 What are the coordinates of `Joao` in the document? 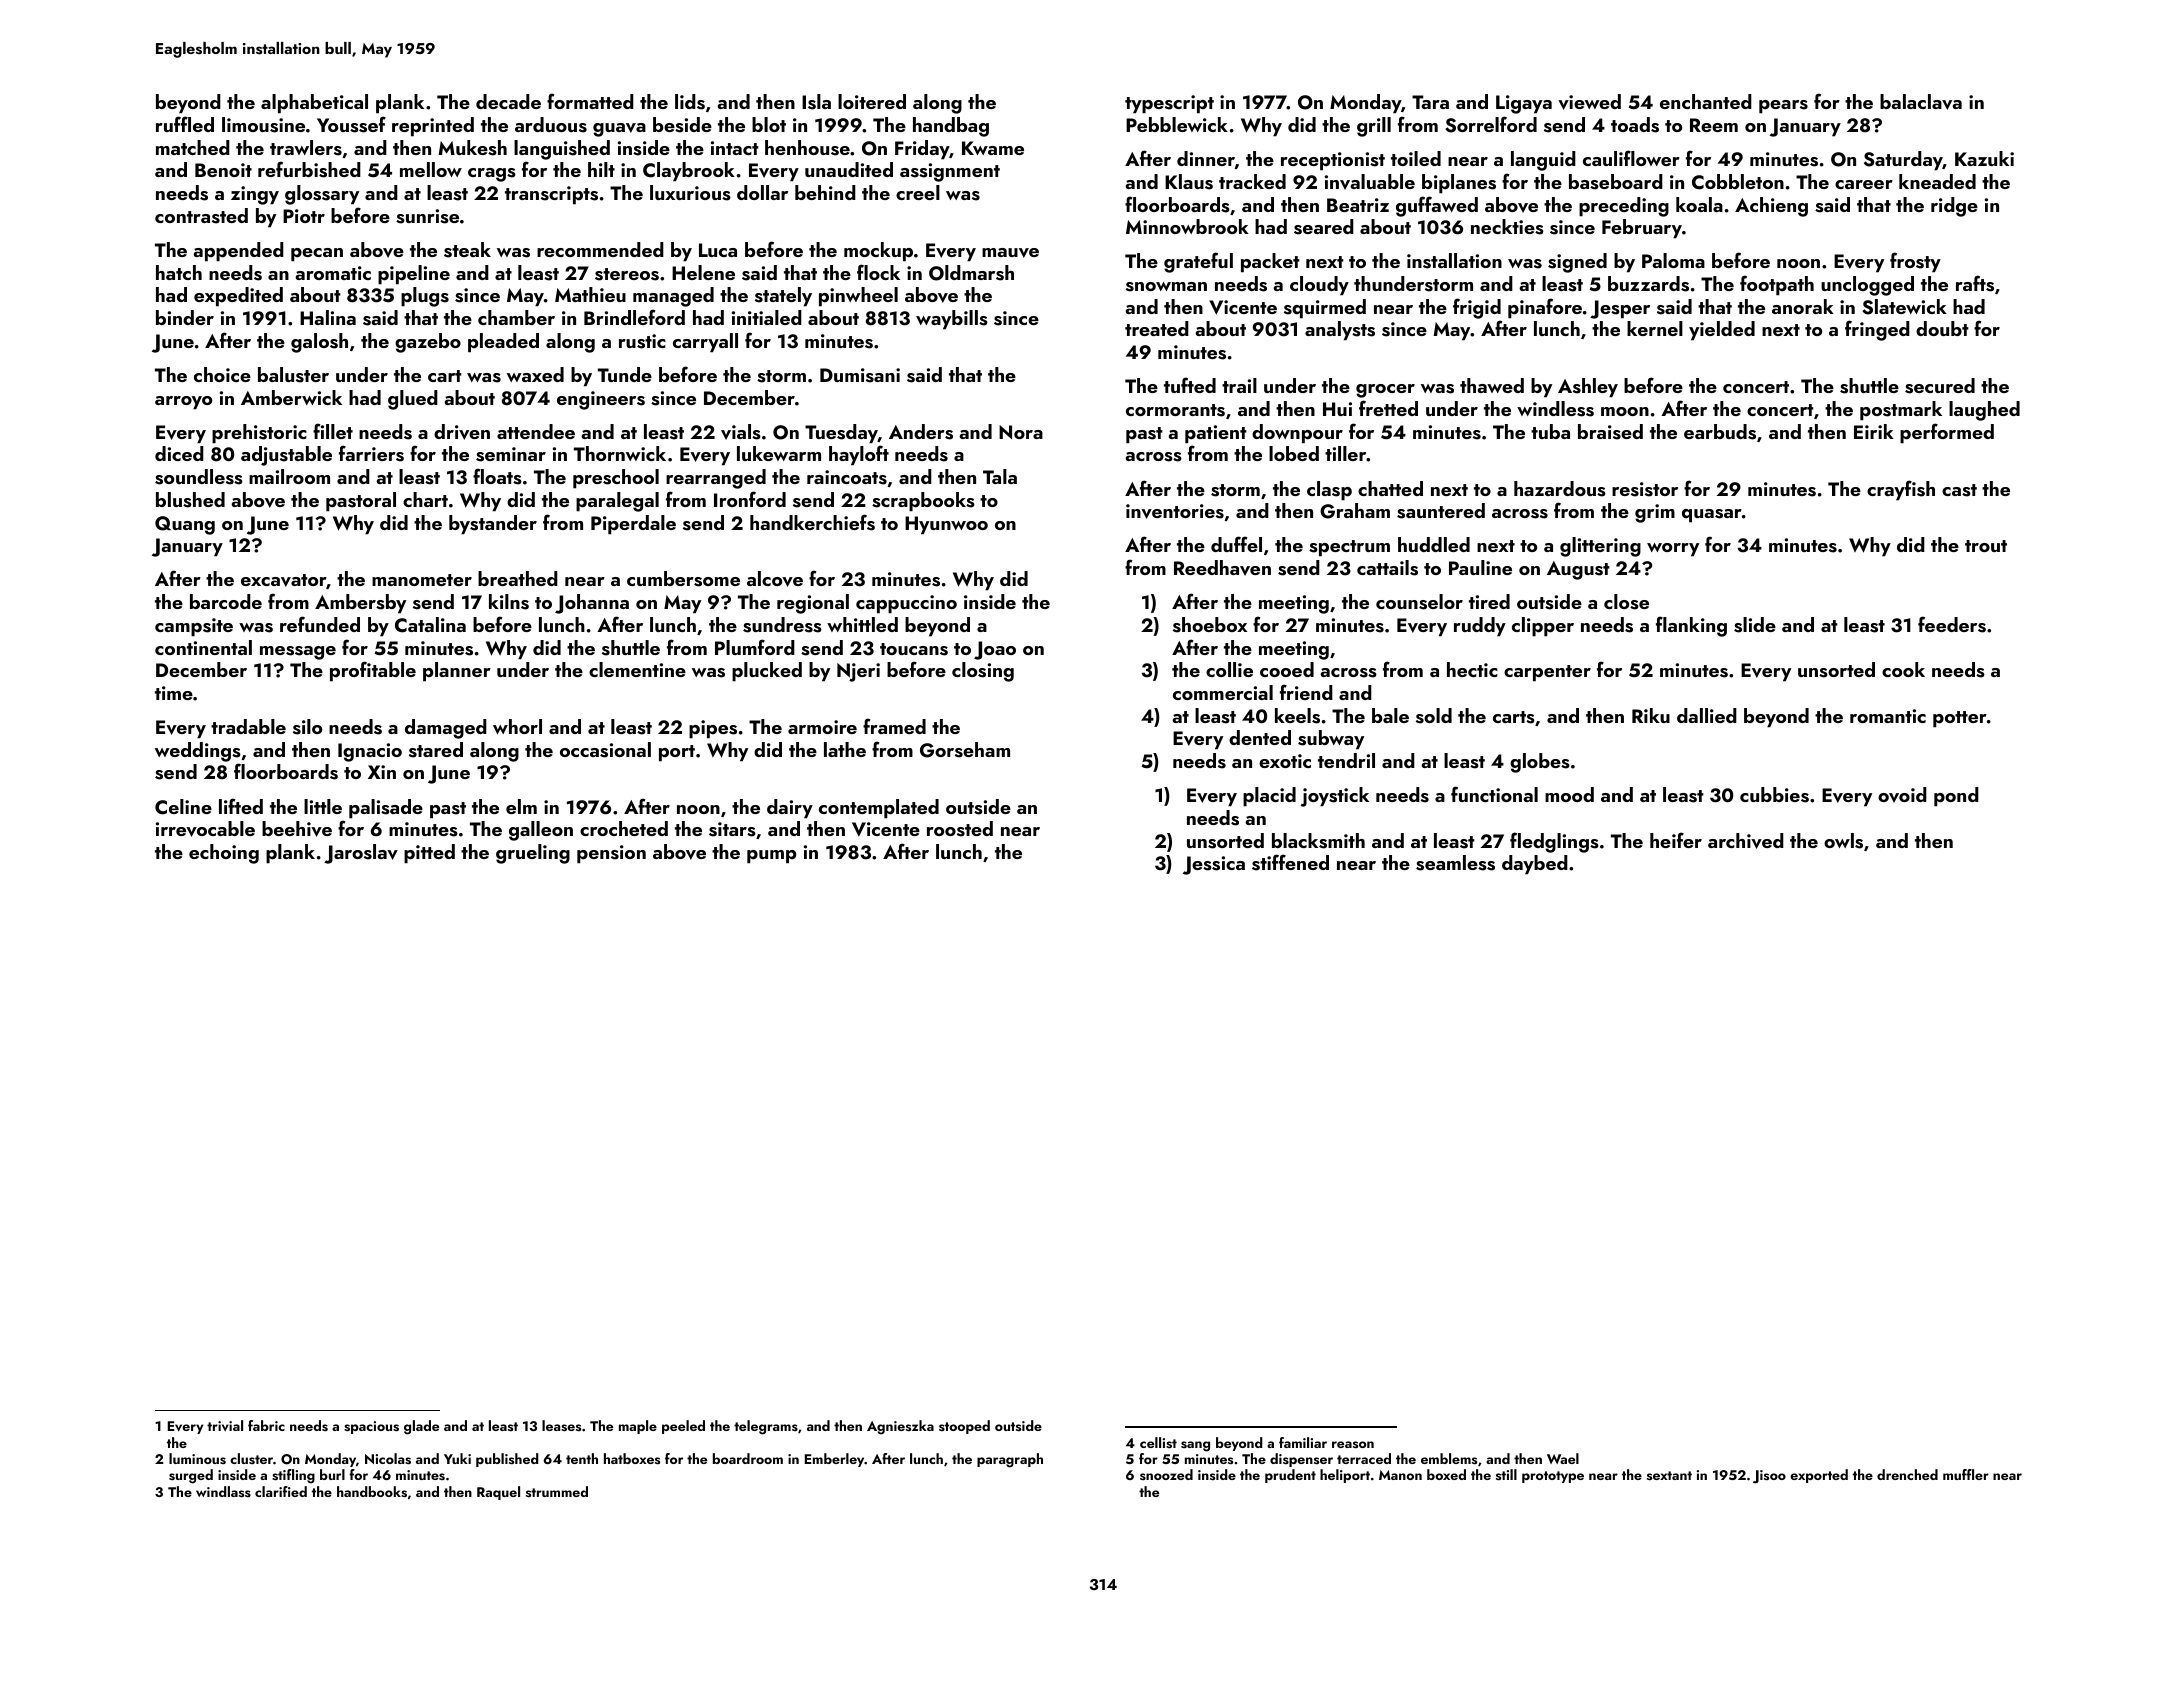 It's located at (995, 650).
